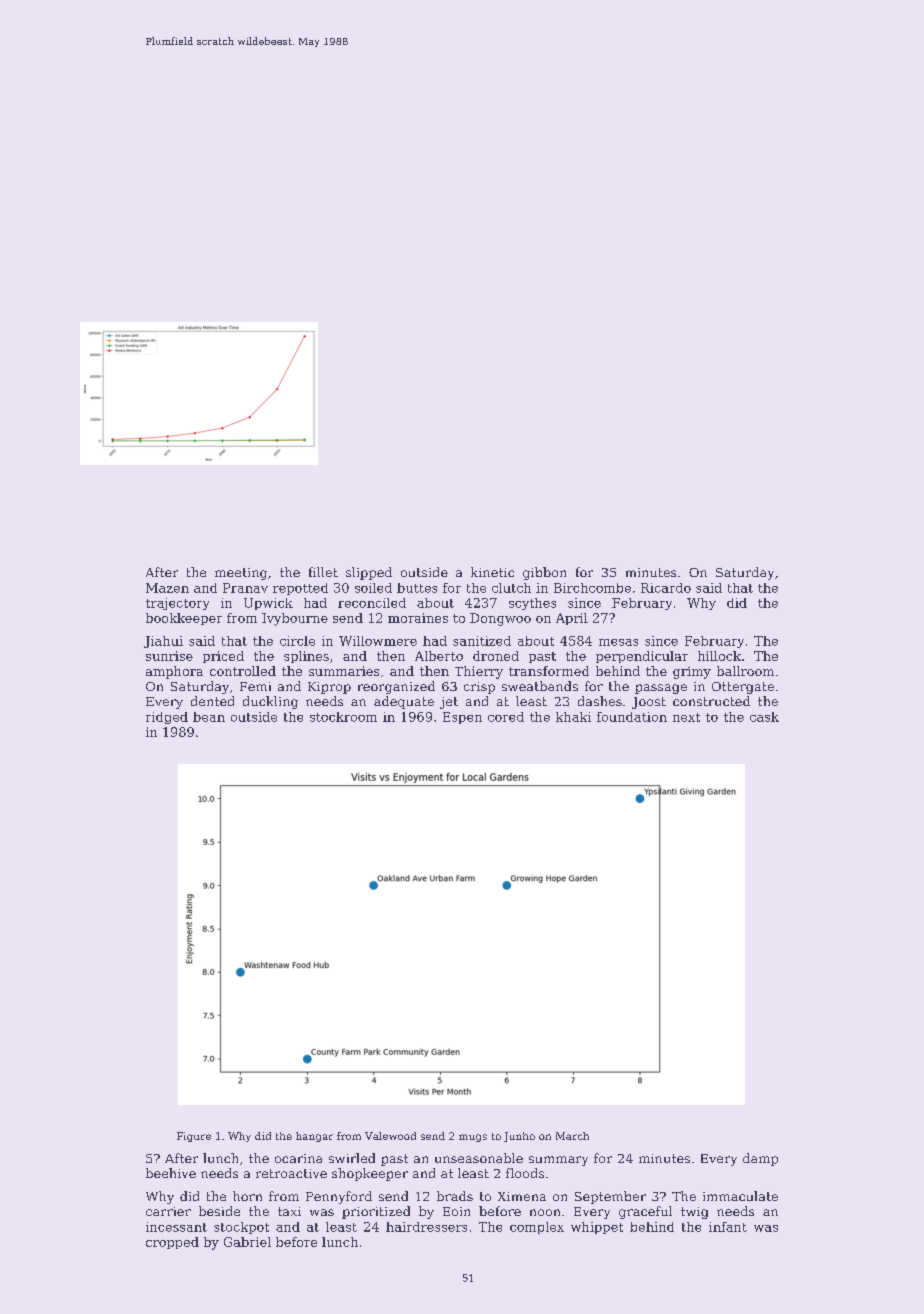  Describe the element at coordinates (378, 641) in the screenshot. I see `Willowmere` at that location.
